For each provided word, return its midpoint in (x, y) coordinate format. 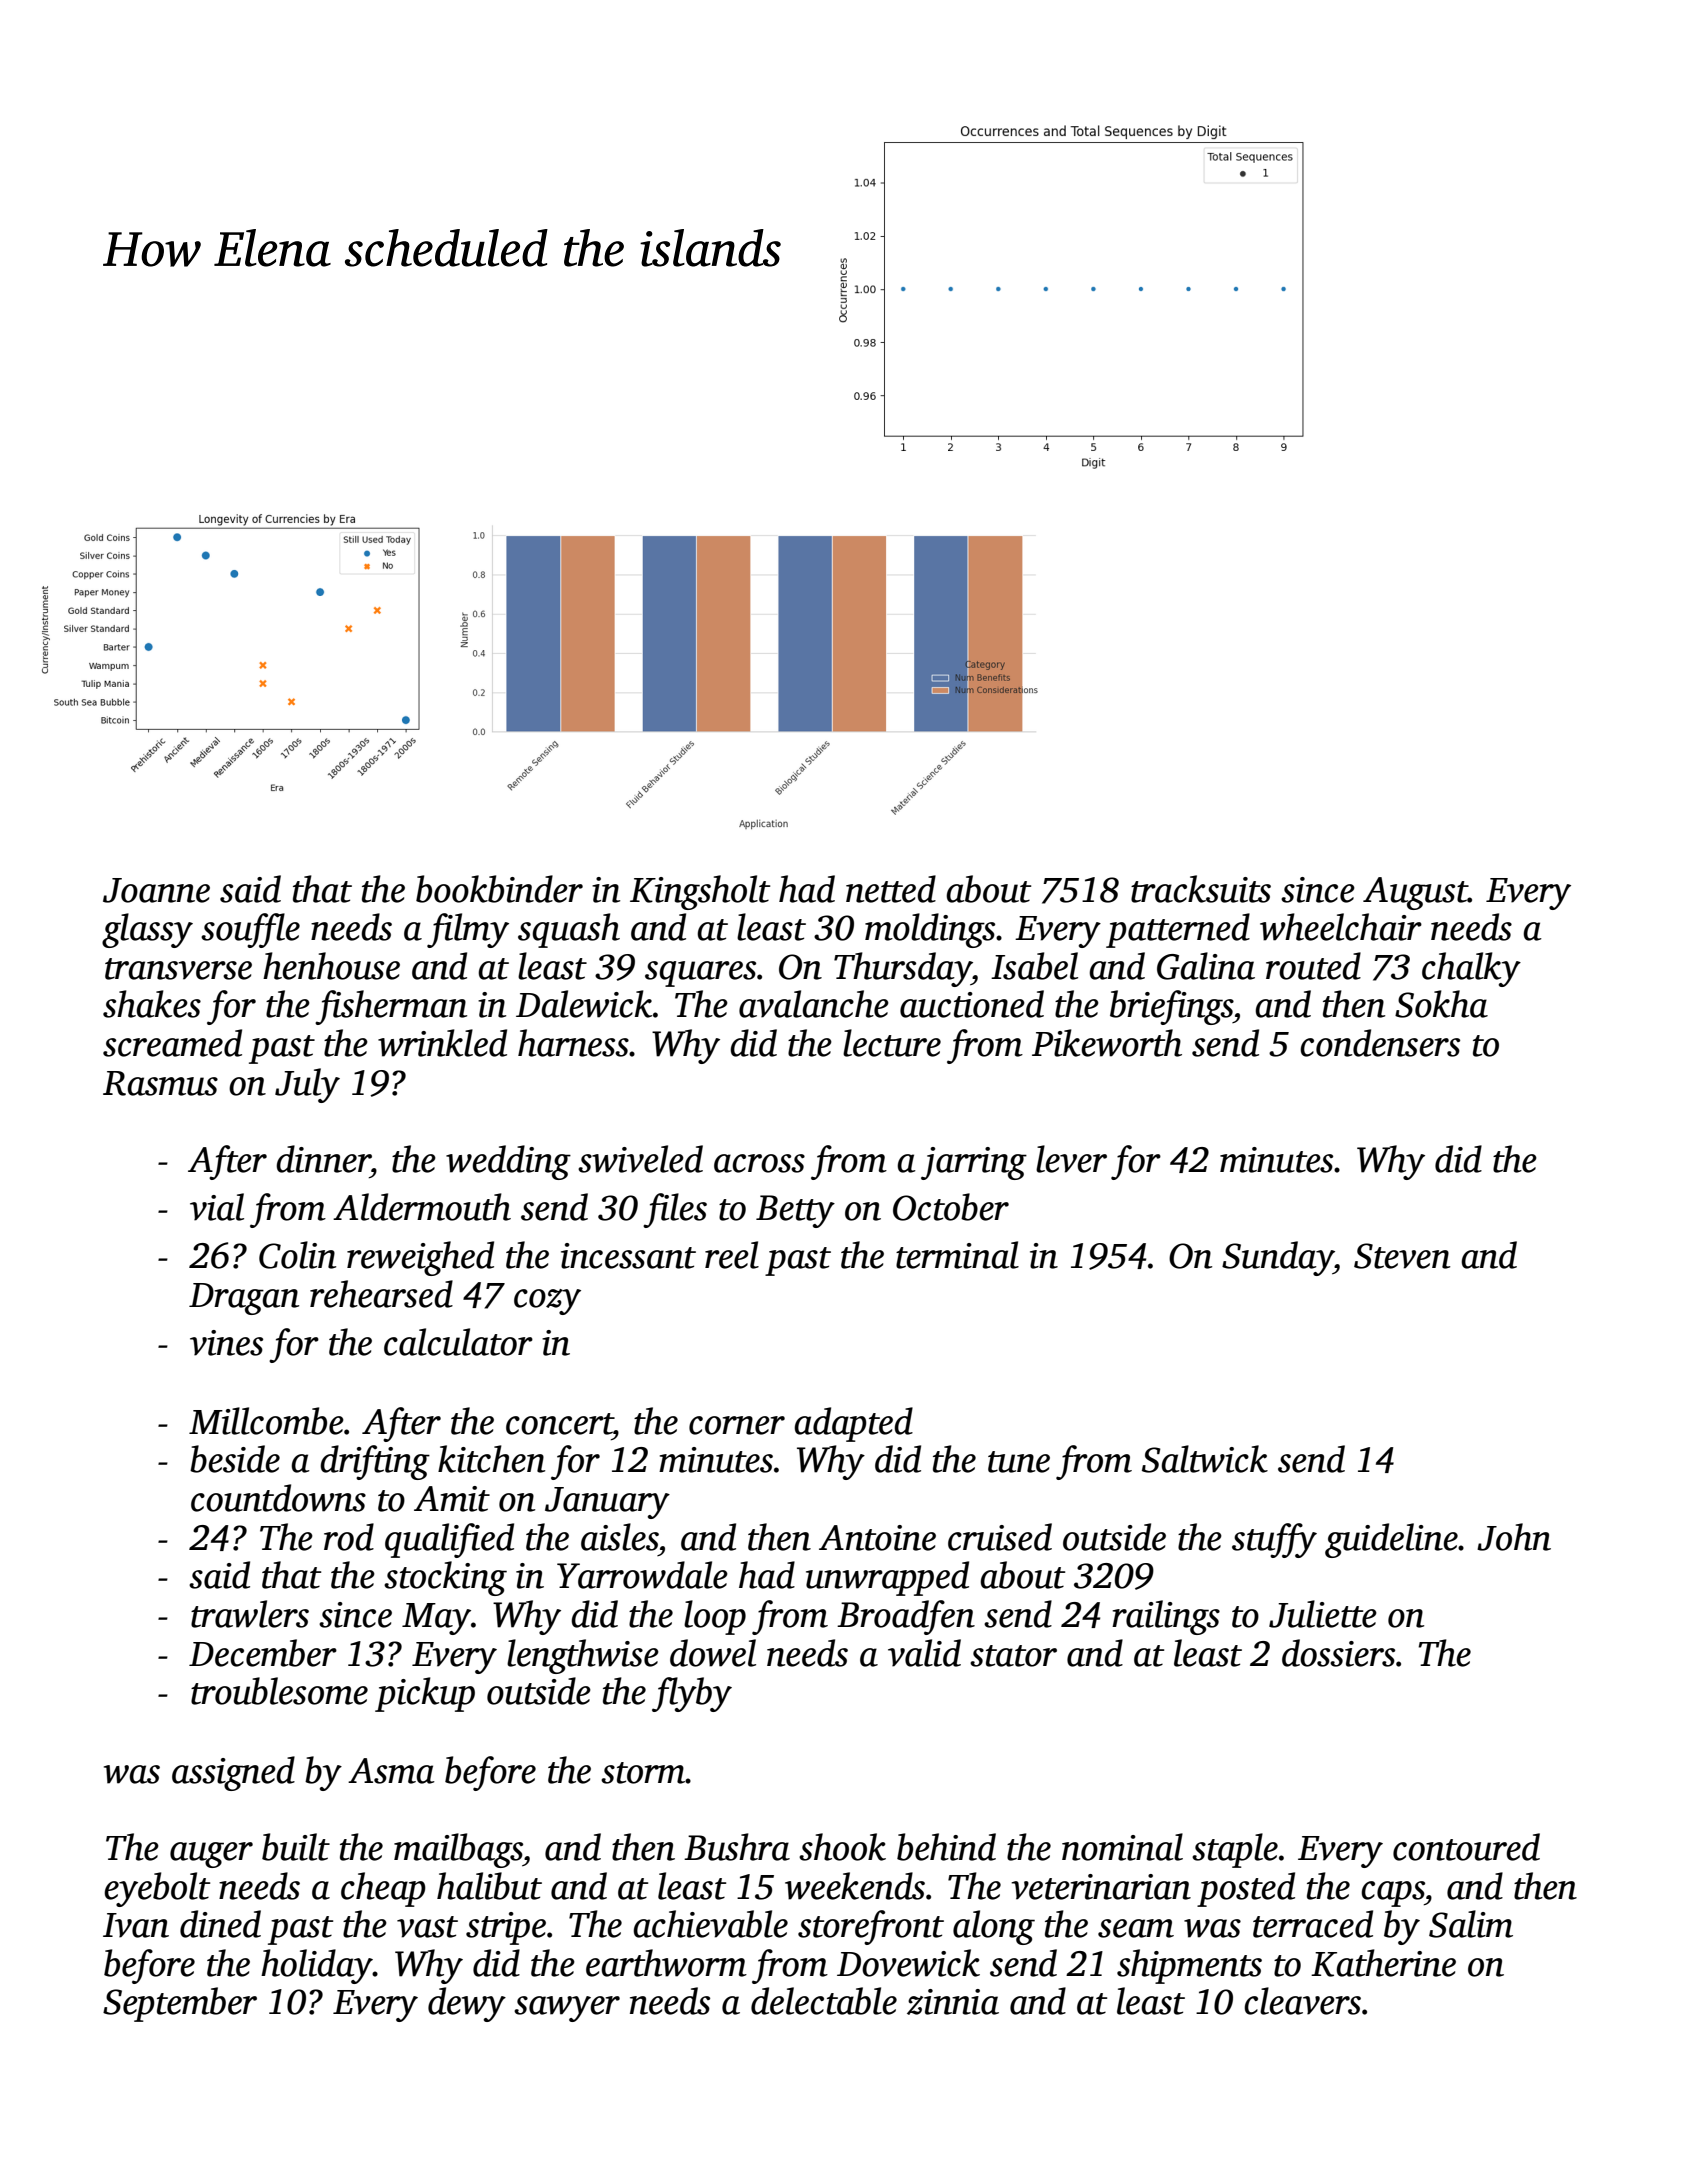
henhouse (331, 966)
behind (946, 1847)
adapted (853, 1424)
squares (700, 974)
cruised (1000, 1537)
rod (349, 1537)
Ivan (136, 1925)
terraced (1313, 1924)
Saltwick (1205, 1459)
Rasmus (160, 1083)
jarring (974, 1163)
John (1514, 1537)
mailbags (458, 1850)
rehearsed (381, 1294)
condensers (1380, 1043)
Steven (1402, 1256)
